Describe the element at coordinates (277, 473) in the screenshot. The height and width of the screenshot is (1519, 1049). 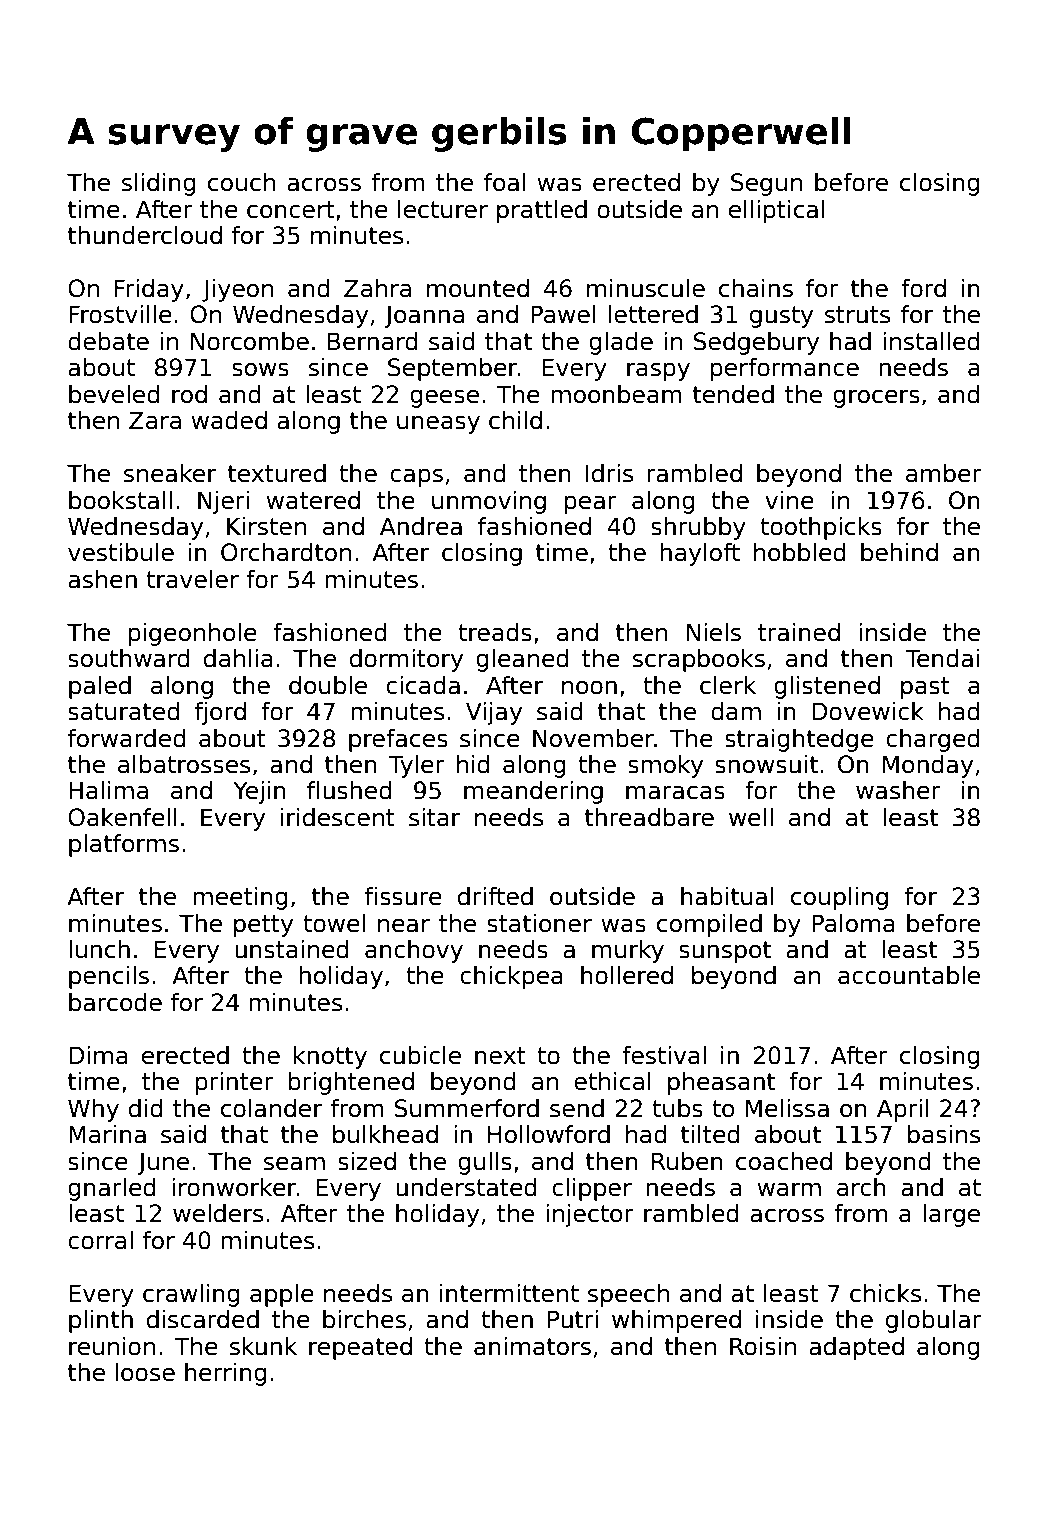
I see `textured` at that location.
